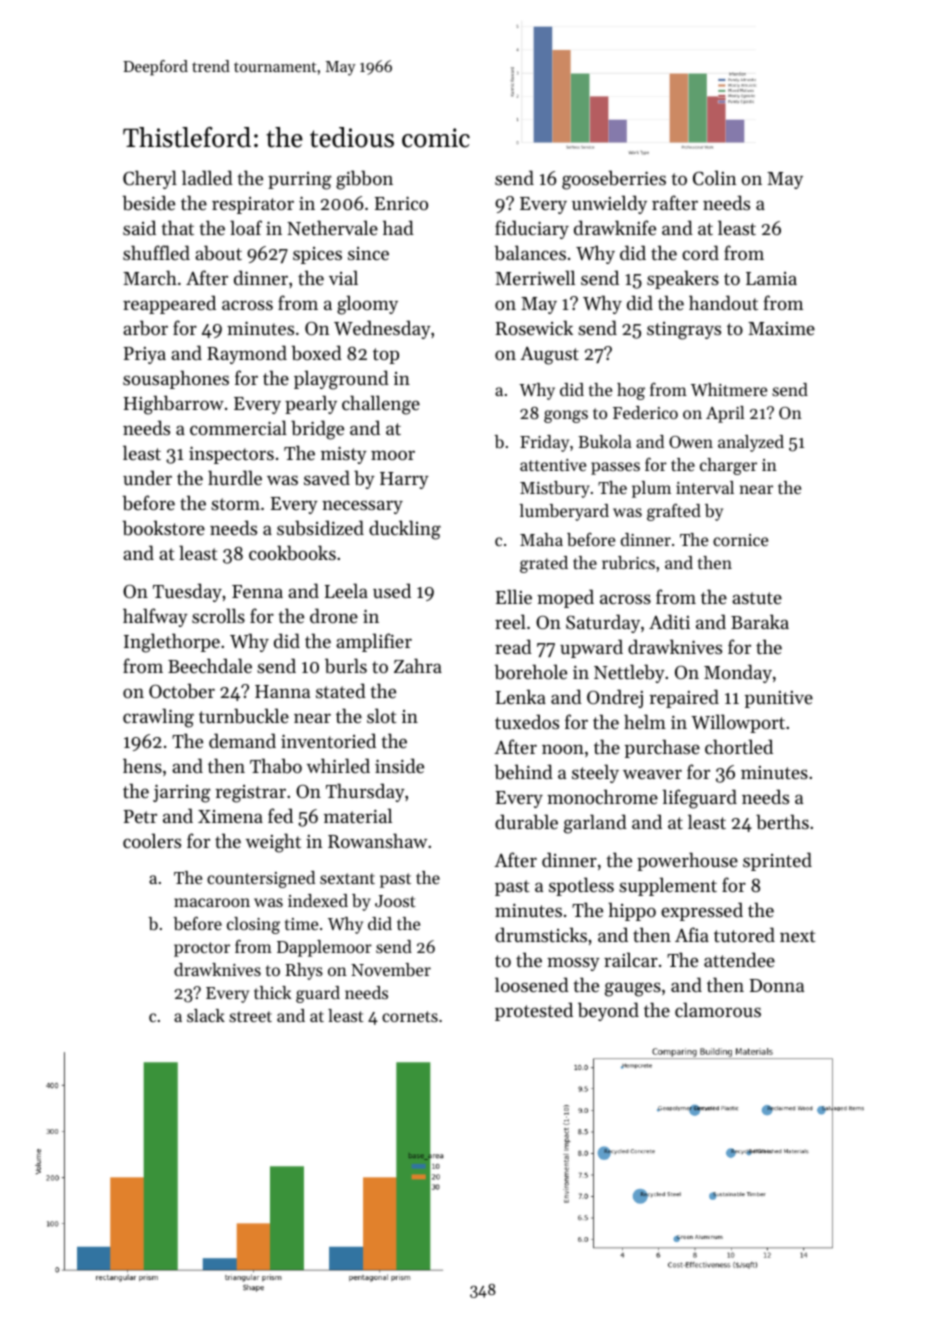 The image size is (939, 1333). I want to click on Colin, so click(714, 177).
